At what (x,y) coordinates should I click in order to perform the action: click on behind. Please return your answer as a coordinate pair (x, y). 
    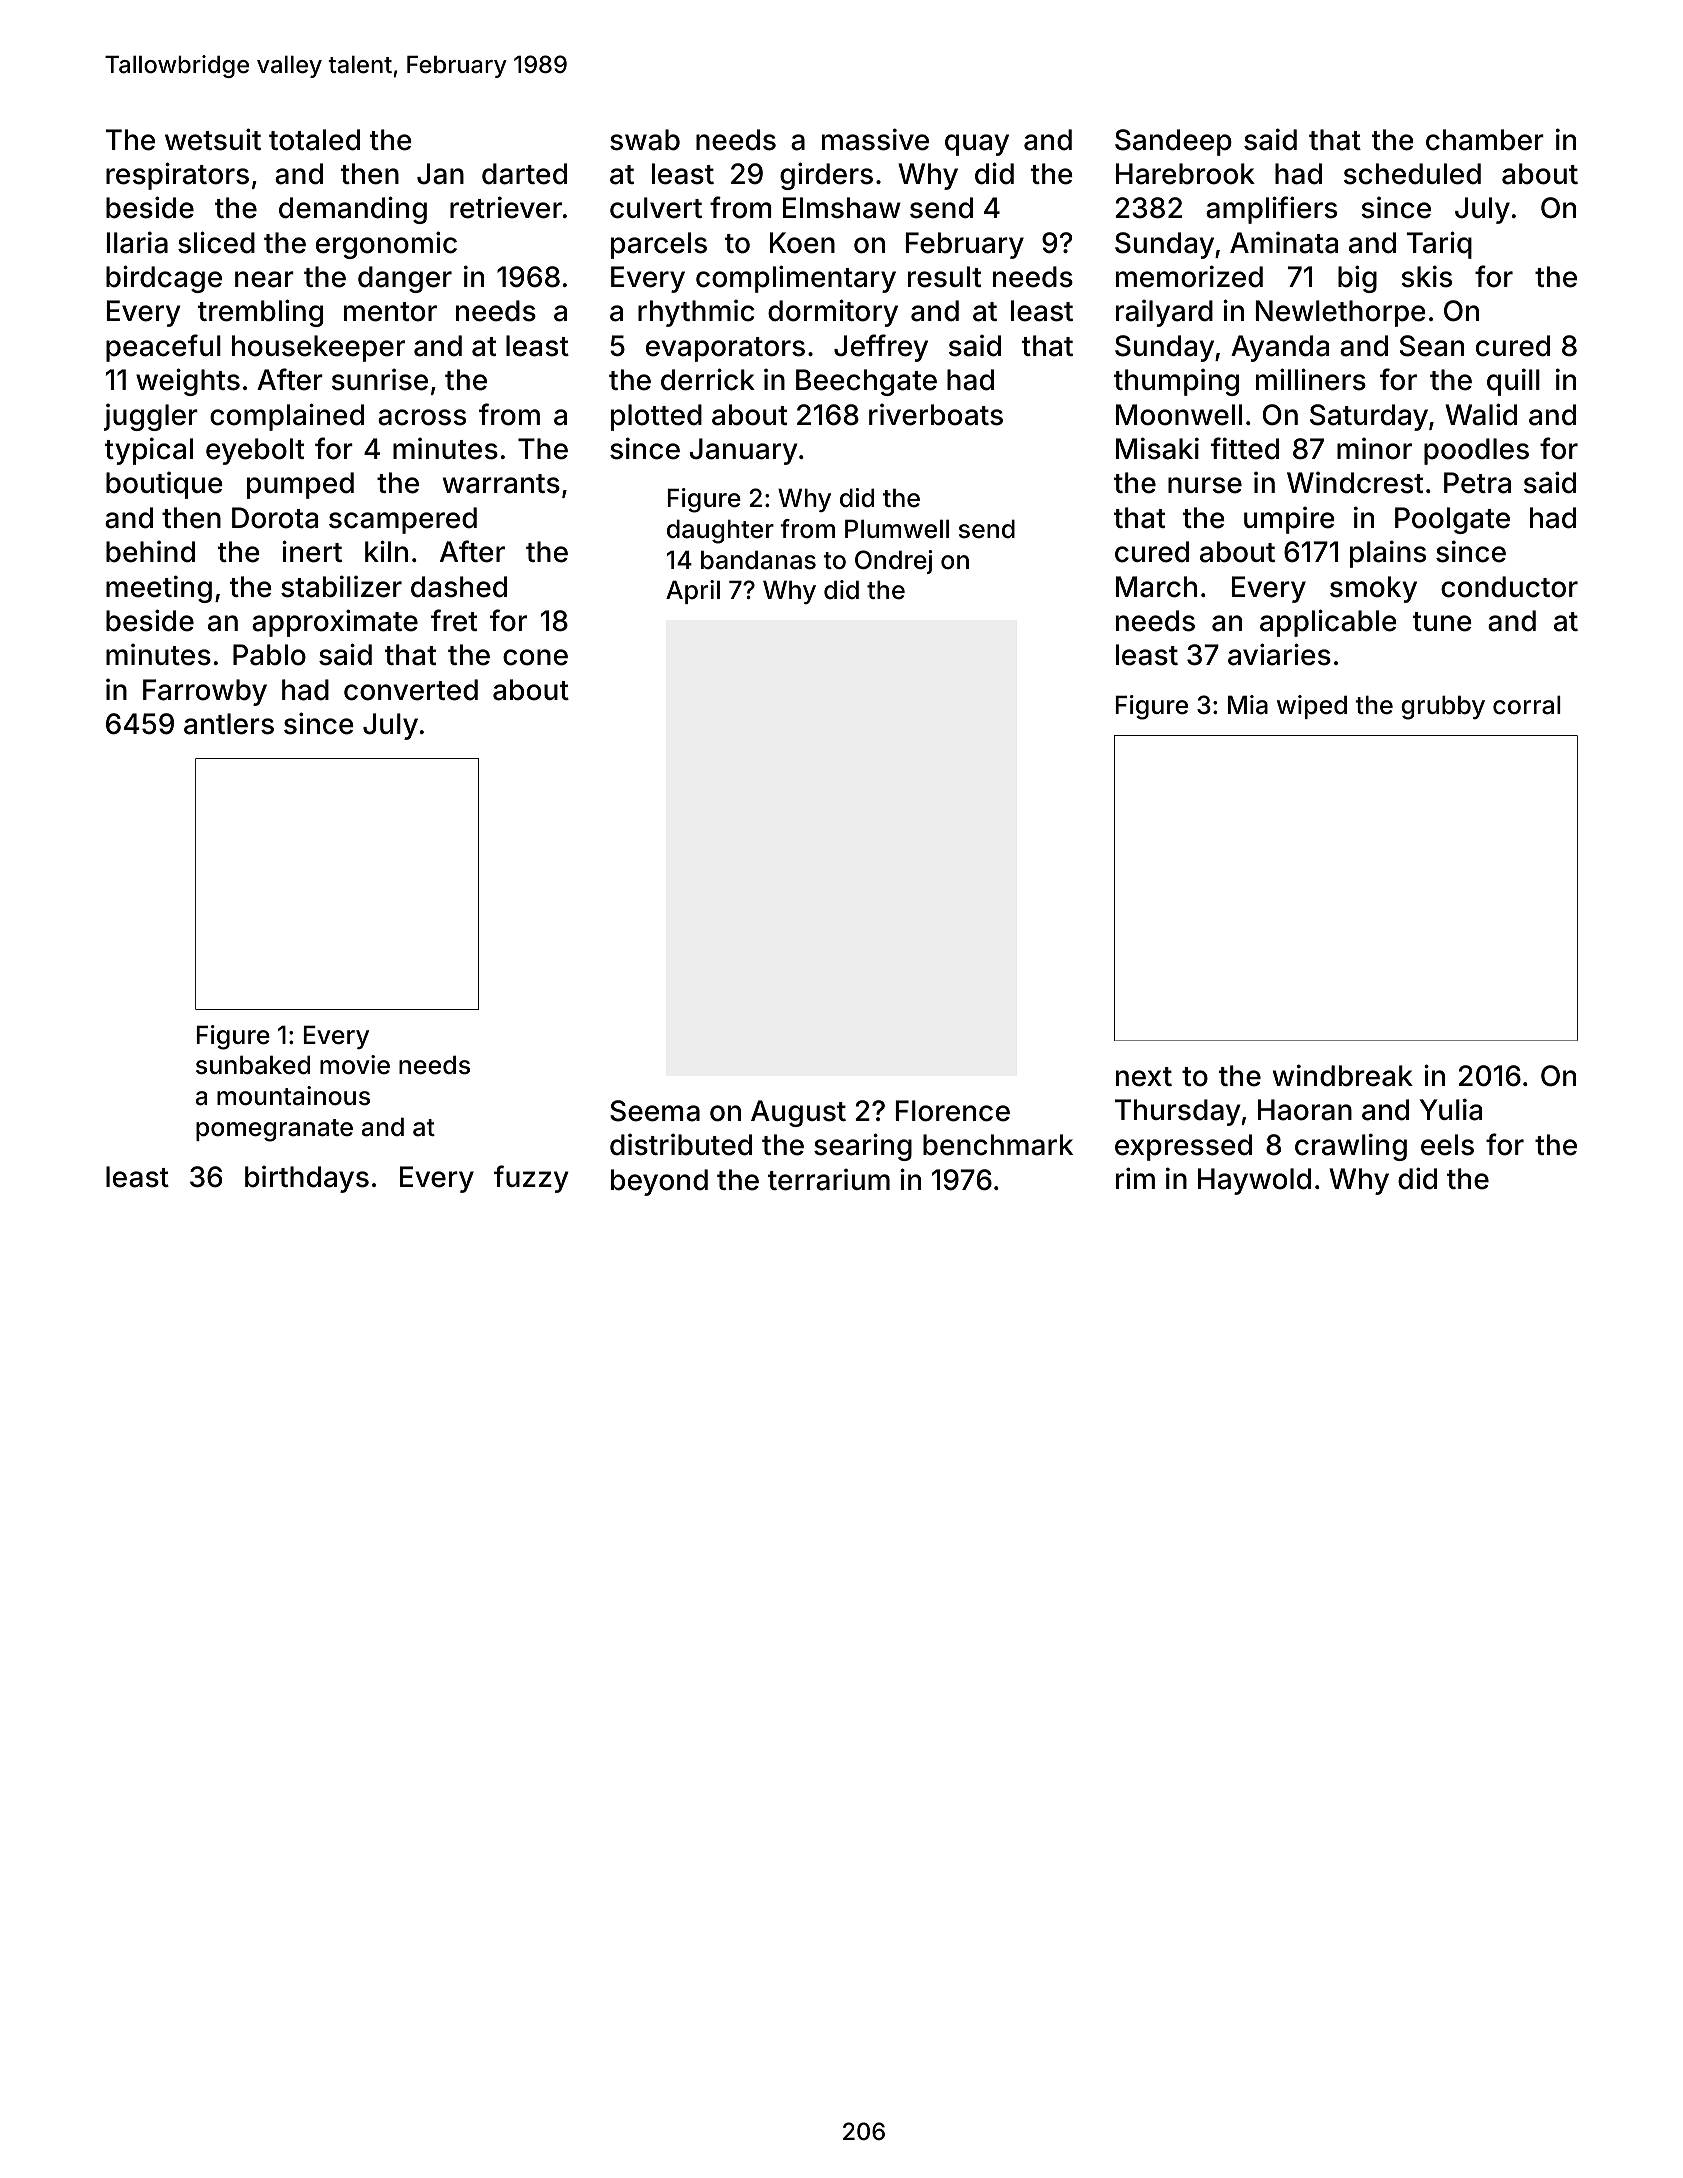
    Looking at the image, I should click on (150, 551).
